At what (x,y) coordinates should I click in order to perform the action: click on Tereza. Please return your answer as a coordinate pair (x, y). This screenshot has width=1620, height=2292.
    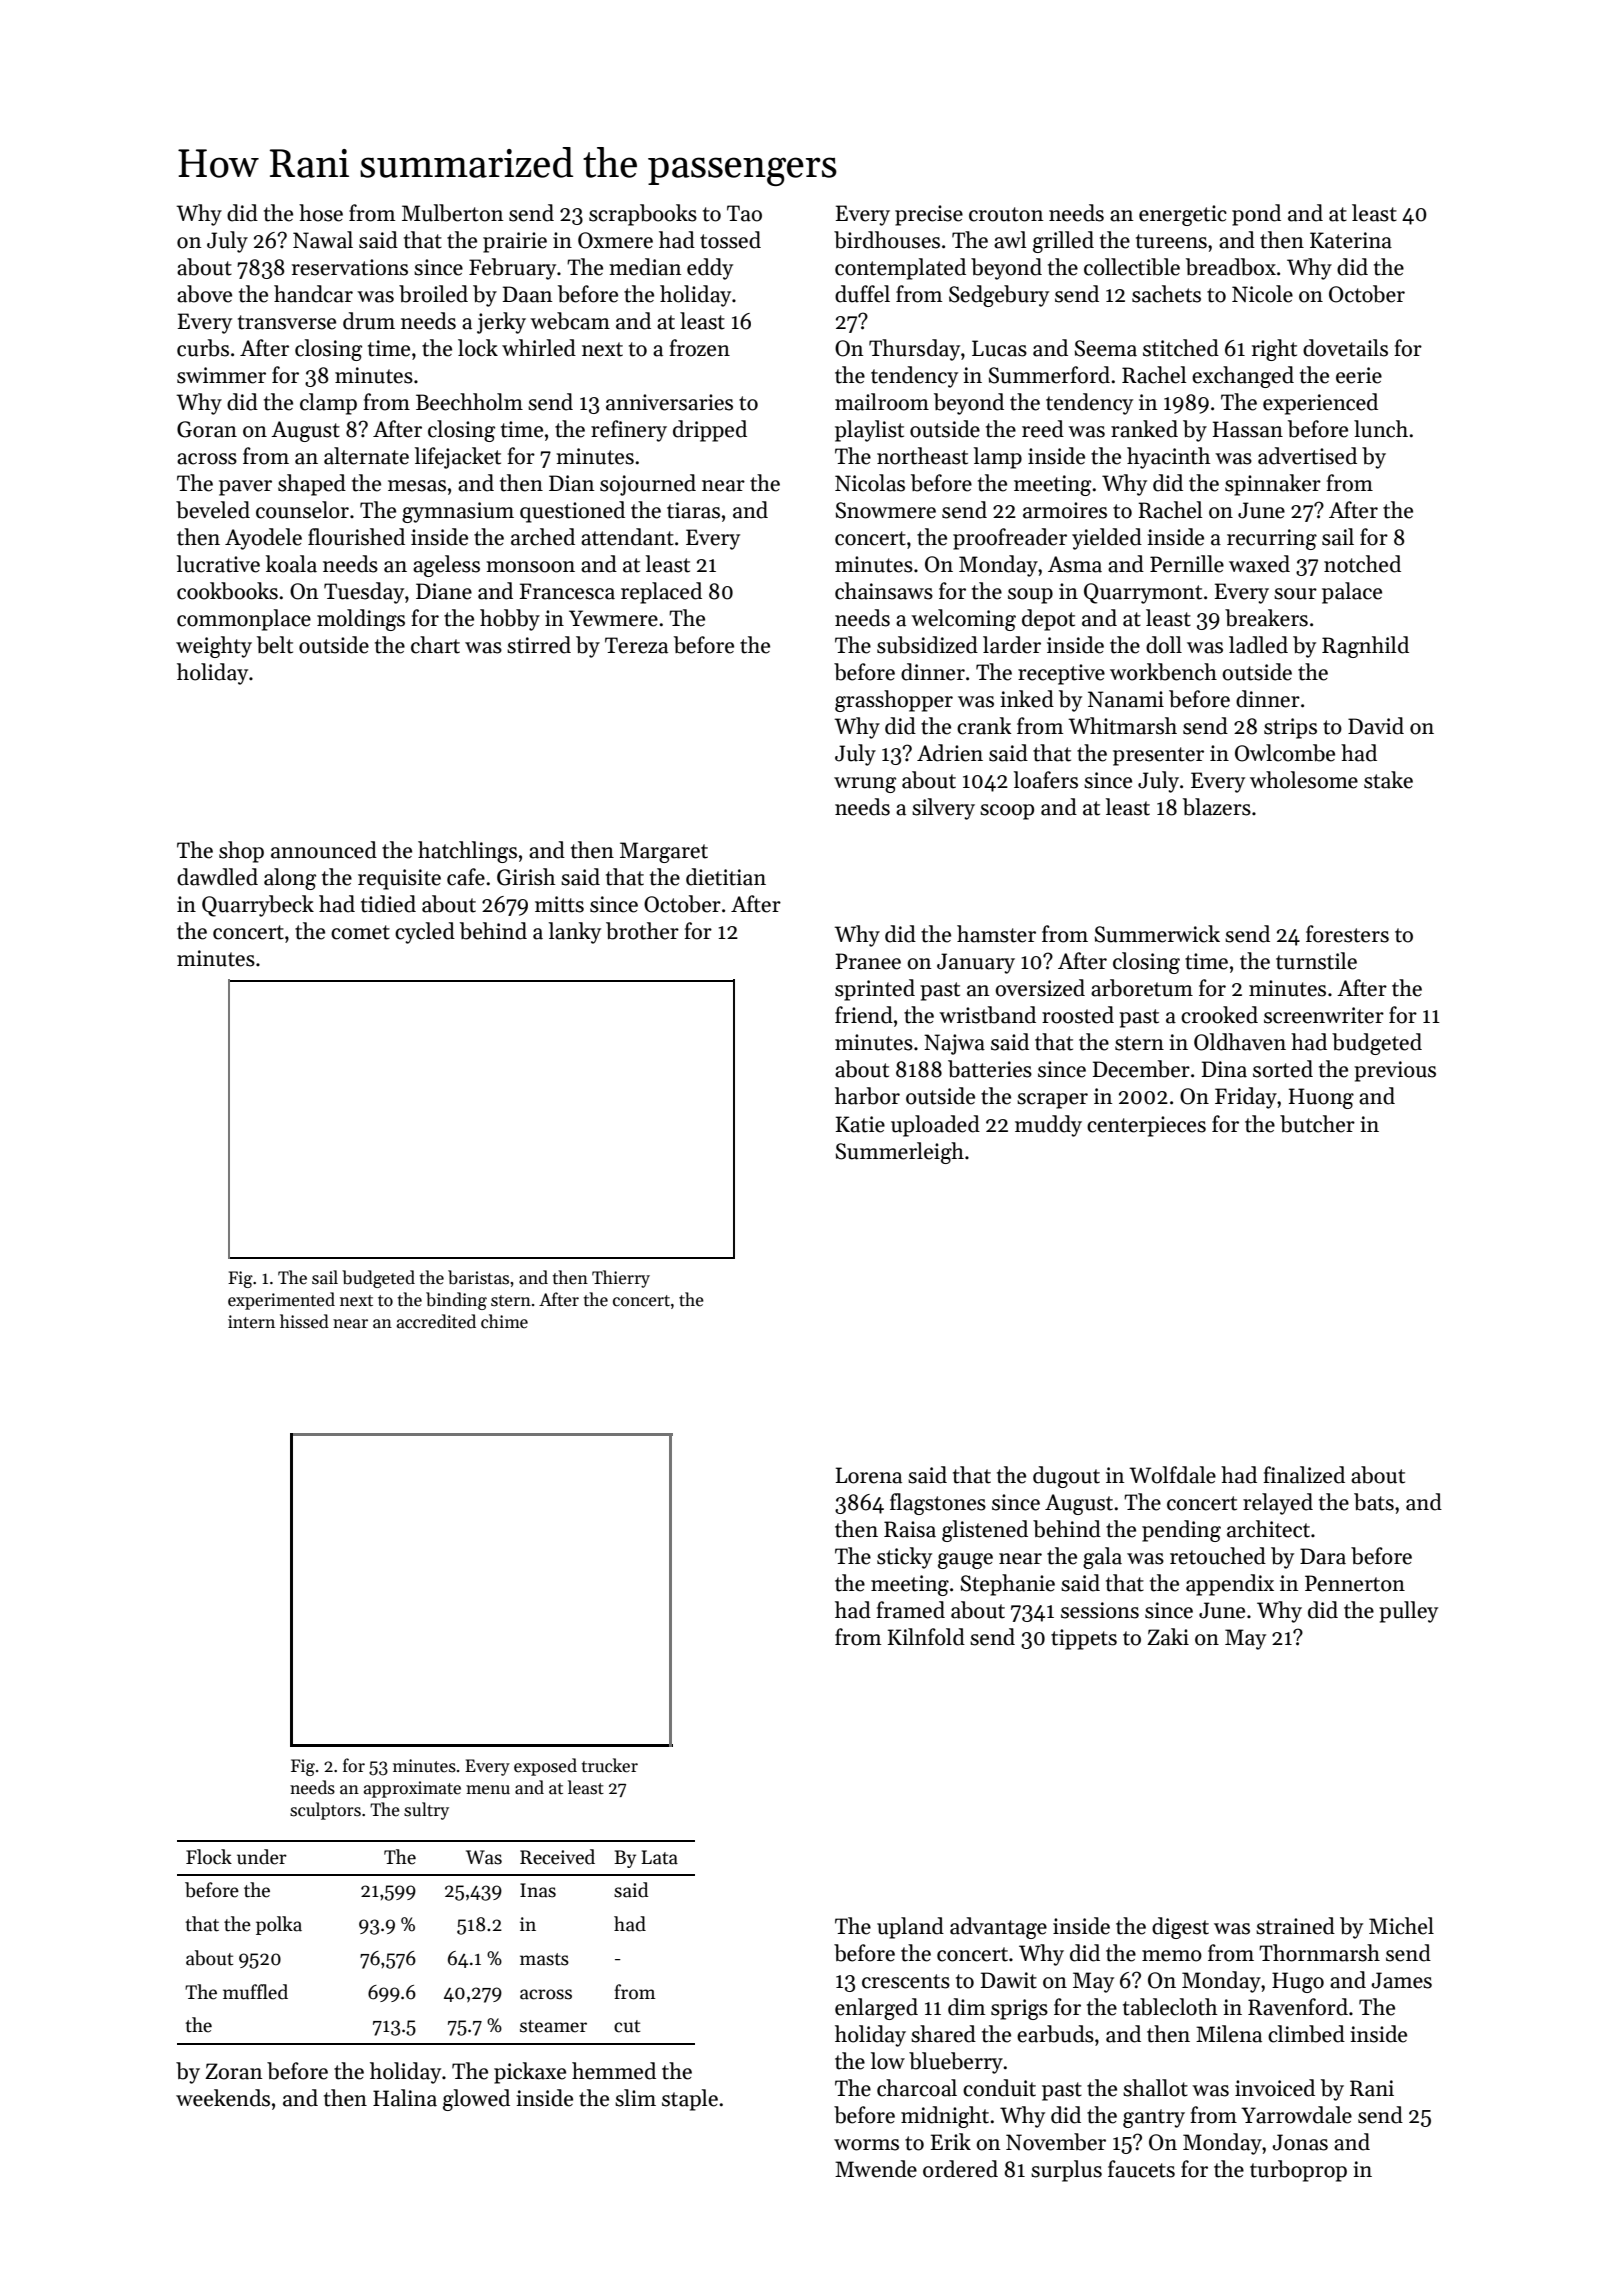
    Looking at the image, I should click on (636, 645).
